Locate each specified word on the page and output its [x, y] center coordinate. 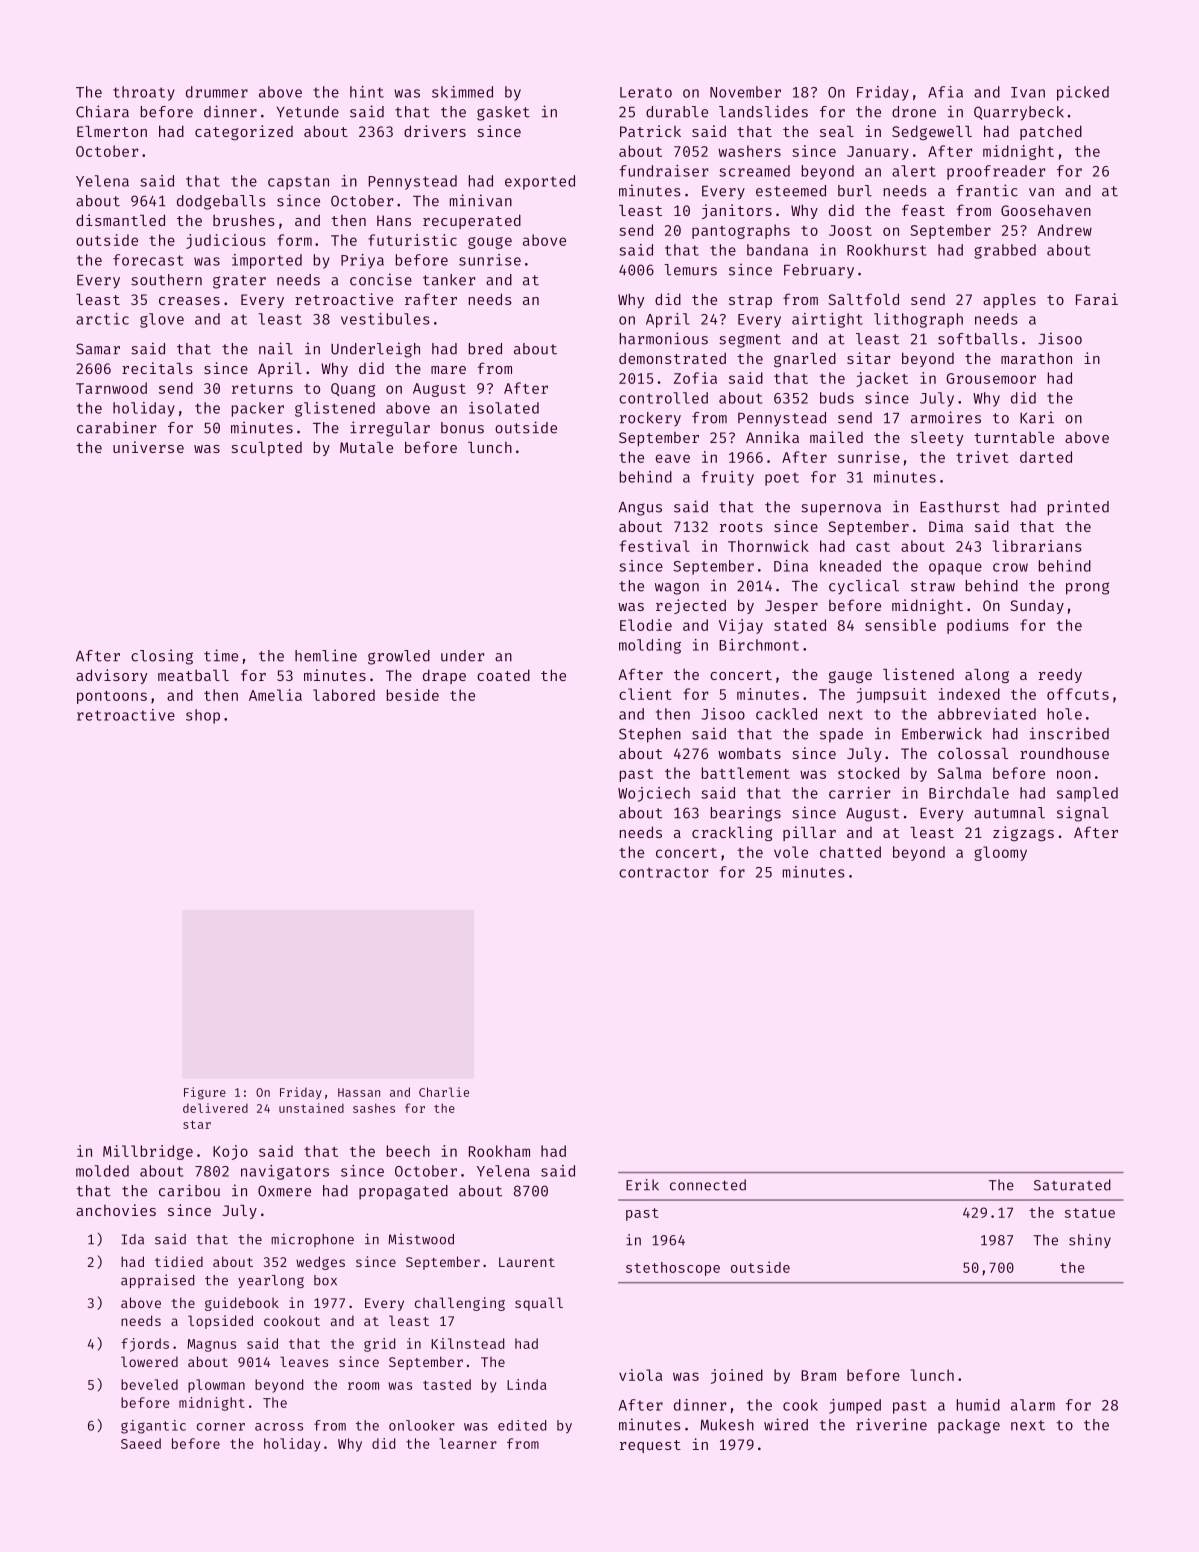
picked [1083, 93]
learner [468, 1443]
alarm [1033, 1405]
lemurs [690, 270]
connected [708, 1185]
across [279, 1427]
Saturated [1072, 1185]
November [745, 92]
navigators [285, 1172]
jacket [882, 379]
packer [258, 409]
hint [367, 92]
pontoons [112, 697]
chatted [850, 852]
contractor [663, 872]
